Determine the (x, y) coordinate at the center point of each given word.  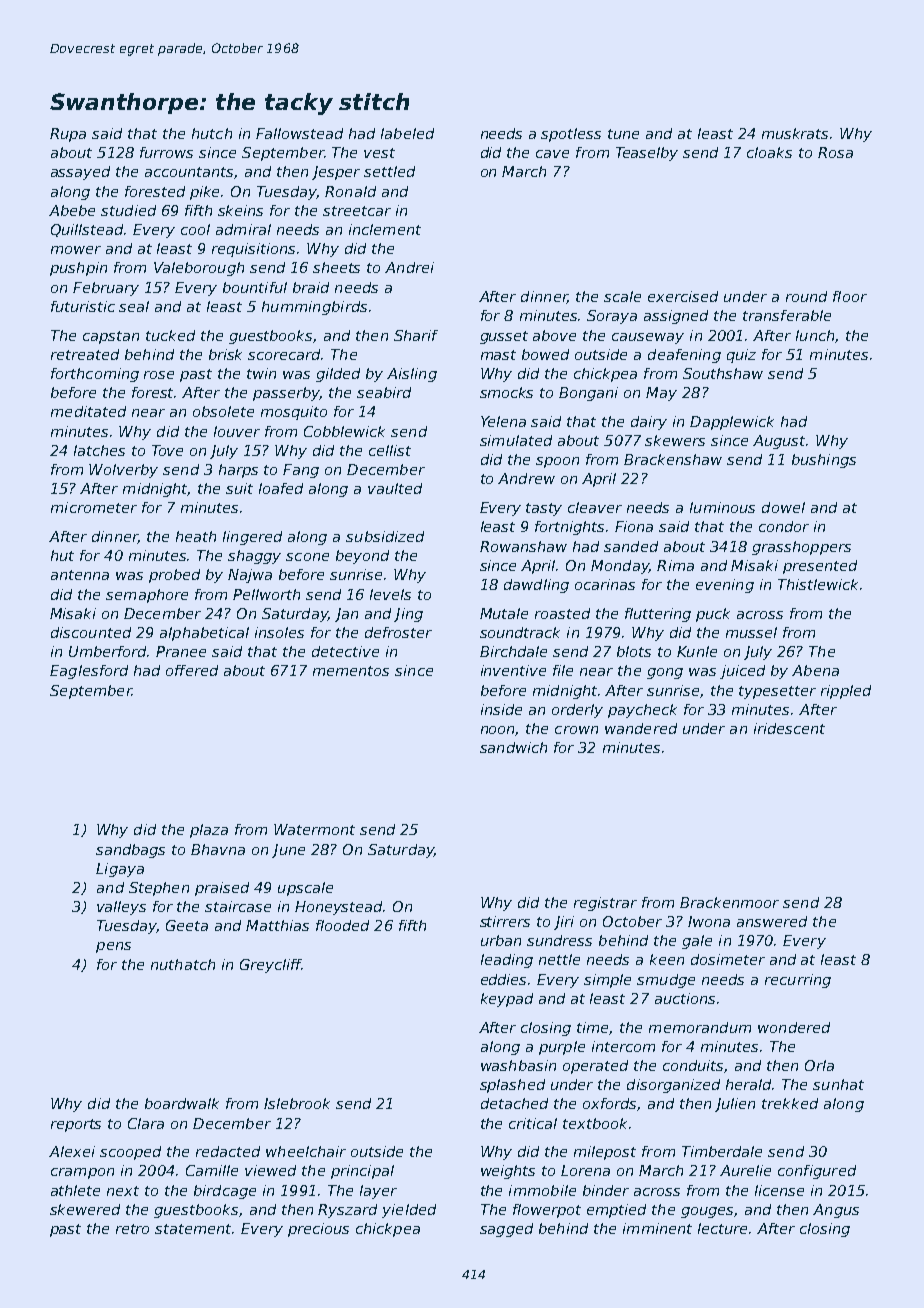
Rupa (68, 135)
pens (113, 947)
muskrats (795, 133)
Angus (836, 1211)
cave (552, 154)
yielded (409, 1211)
